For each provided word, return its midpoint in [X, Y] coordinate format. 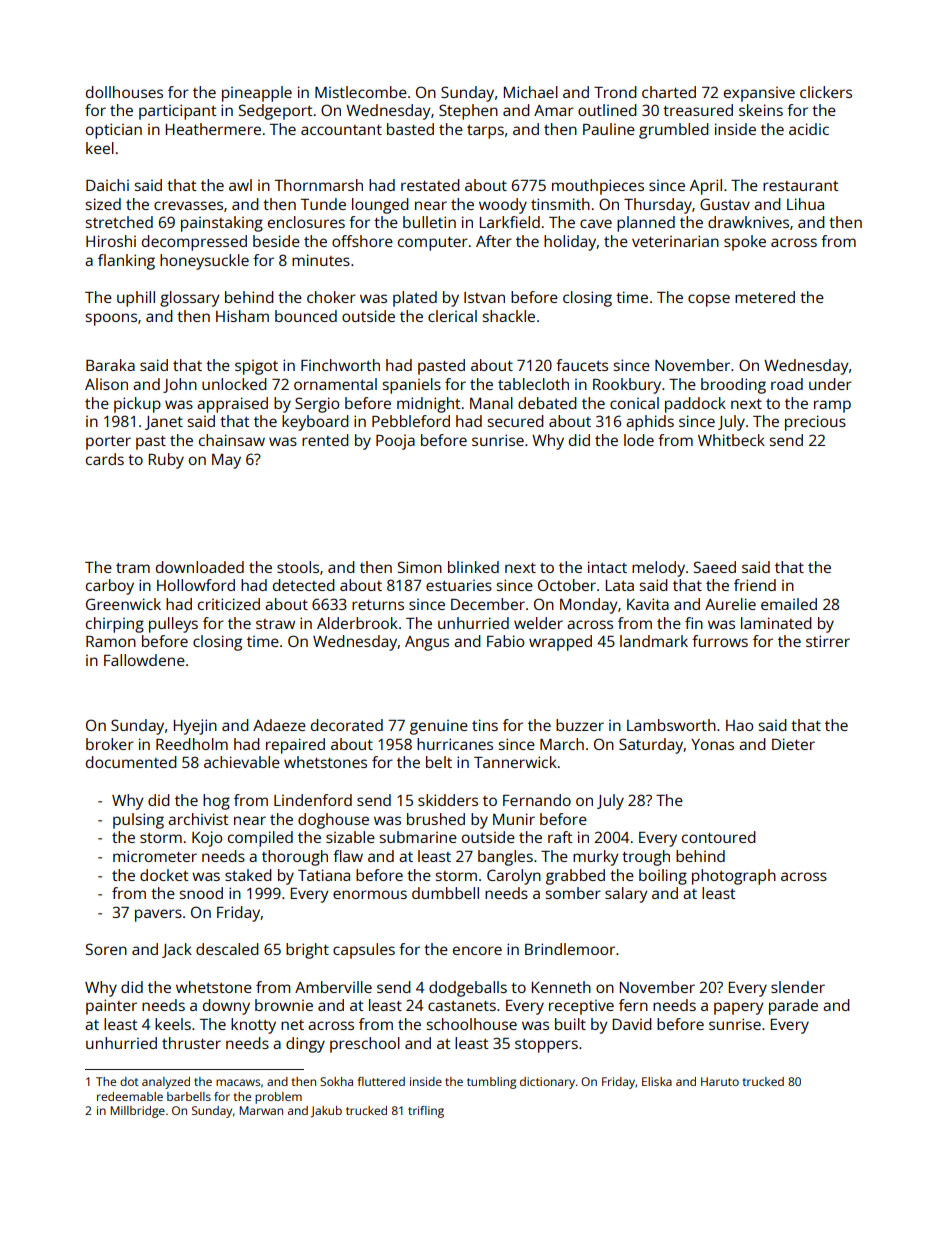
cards [105, 459]
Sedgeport [276, 112]
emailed [789, 604]
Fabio [505, 641]
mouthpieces [598, 187]
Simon [420, 567]
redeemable [130, 1096]
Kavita [648, 604]
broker [110, 744]
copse [709, 300]
